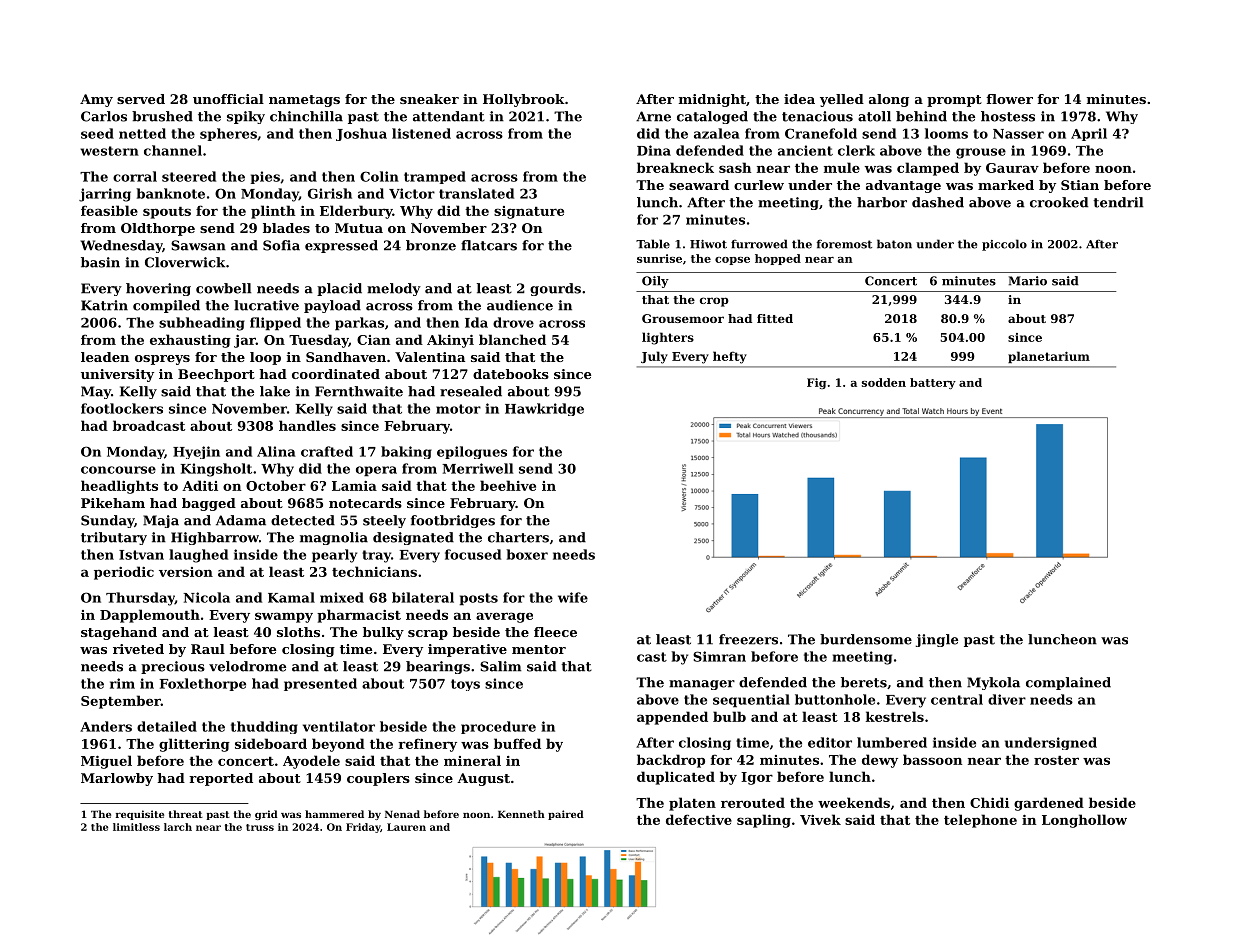  What do you see at coordinates (524, 100) in the document?
I see `Hollybrook` at bounding box center [524, 100].
